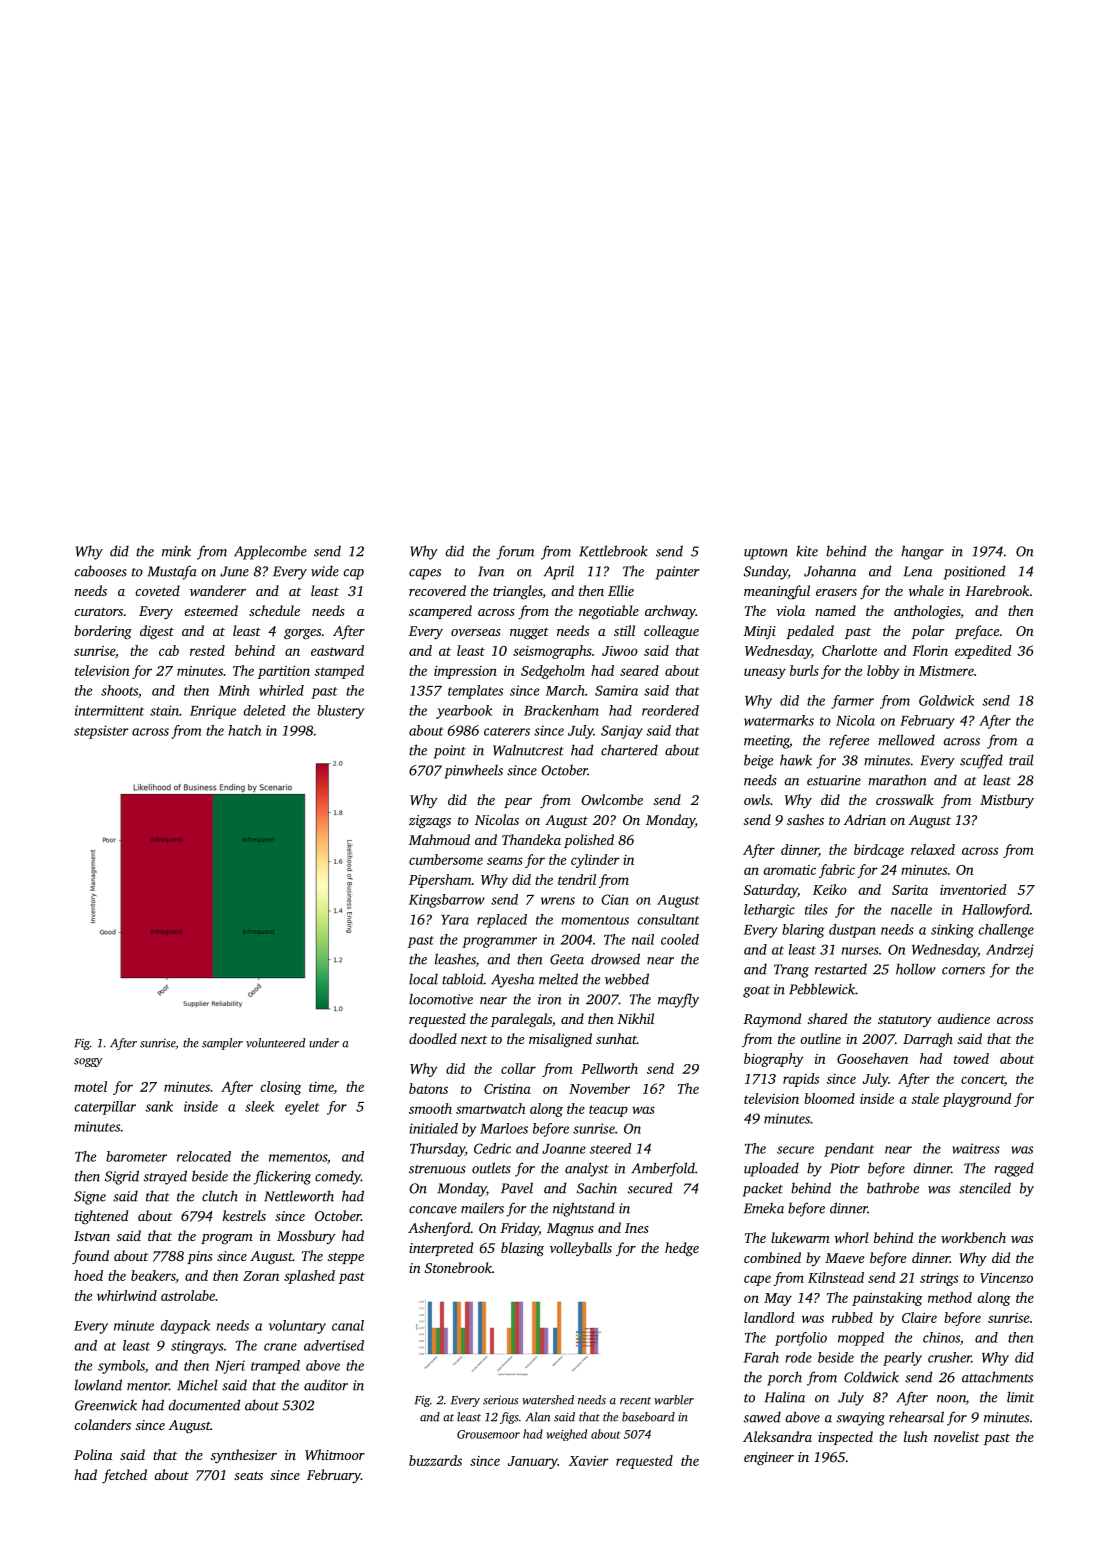 This screenshot has width=1108, height=1567. I want to click on towed, so click(971, 1058).
